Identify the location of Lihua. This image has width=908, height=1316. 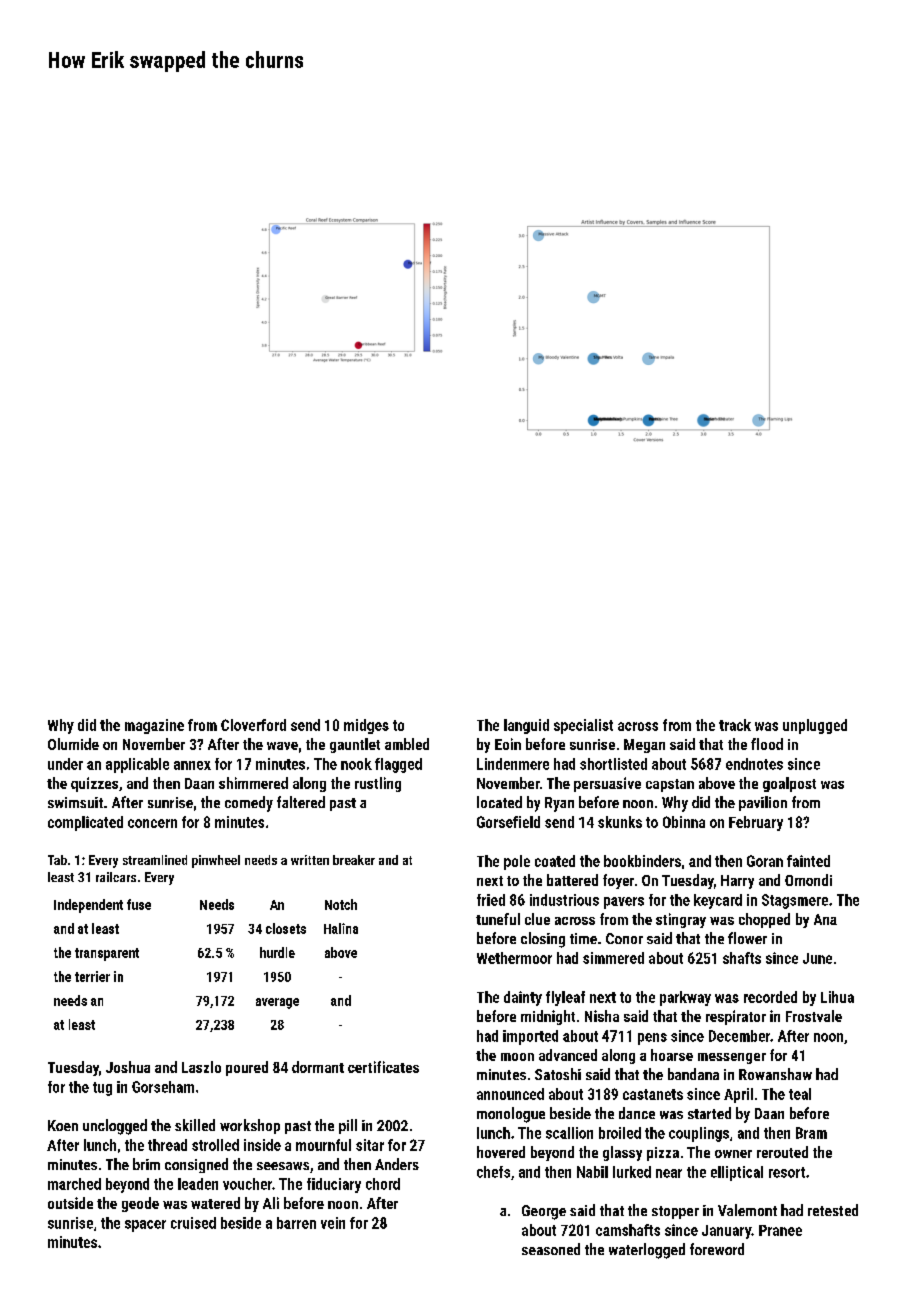
(837, 997).
